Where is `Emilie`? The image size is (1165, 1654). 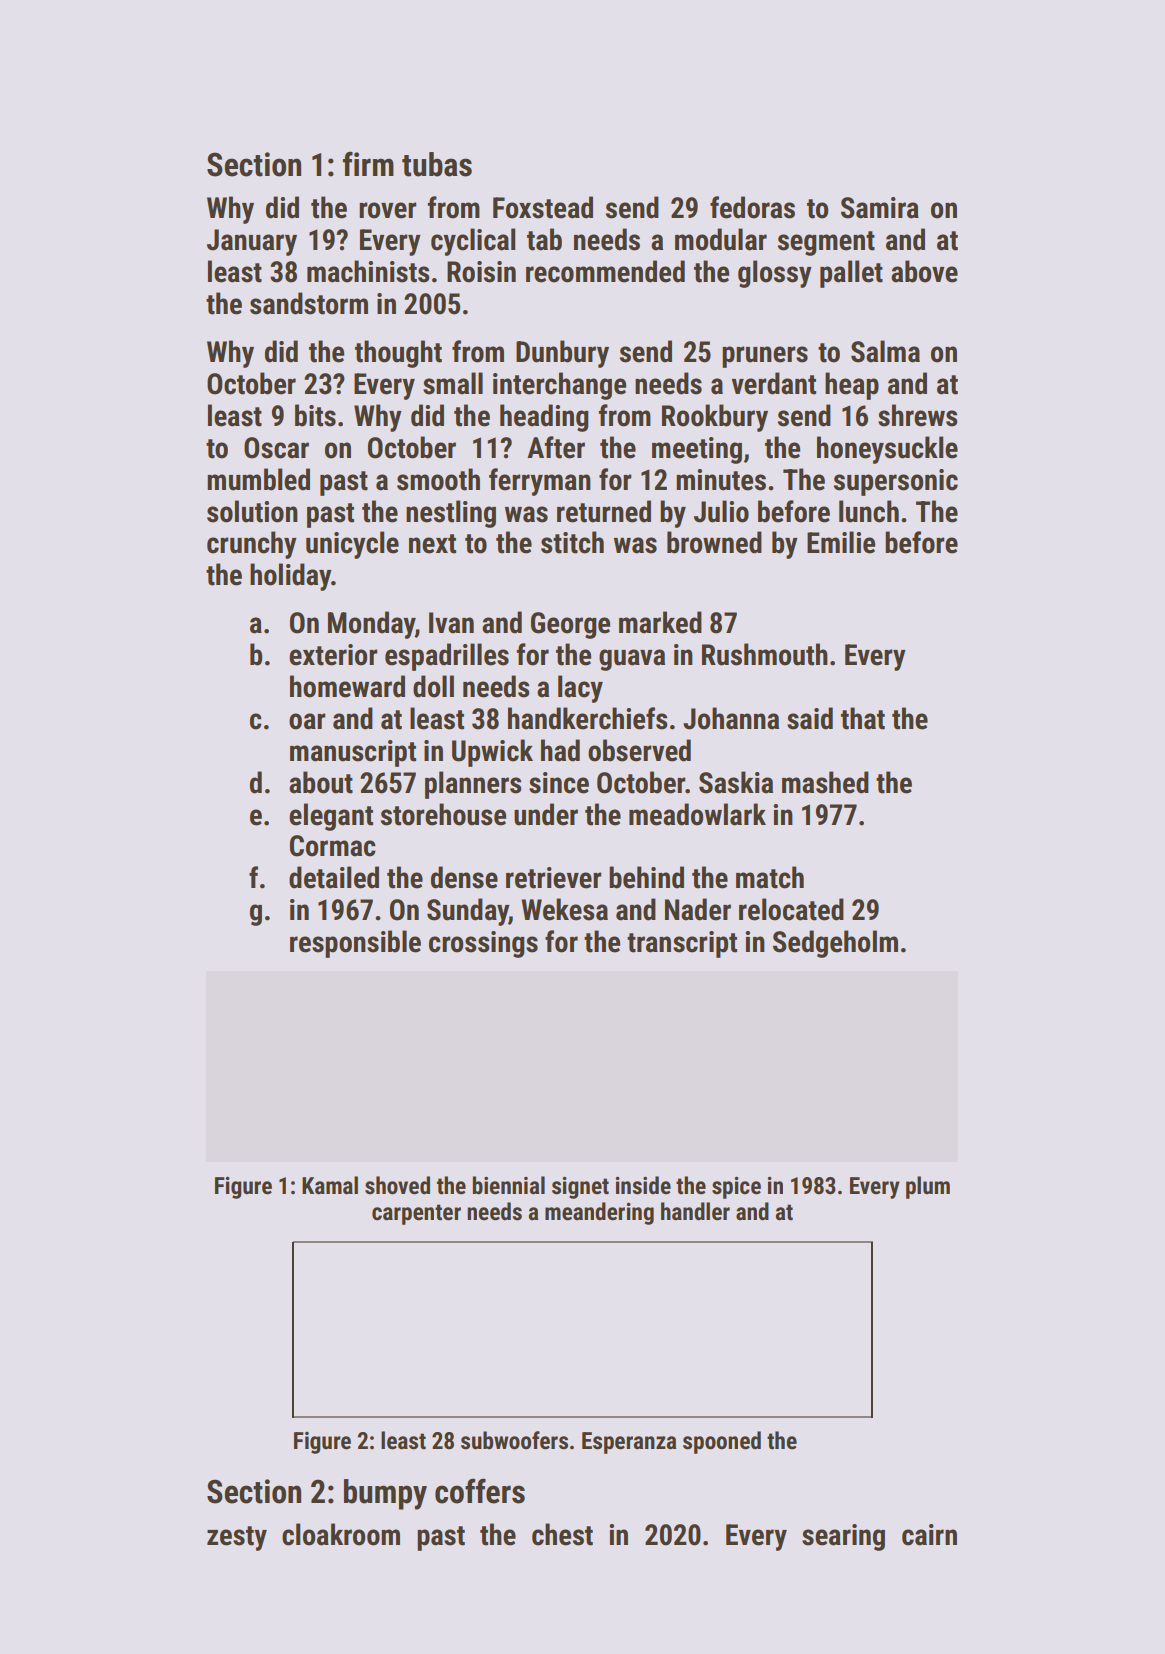
Emilie is located at coordinates (841, 542).
